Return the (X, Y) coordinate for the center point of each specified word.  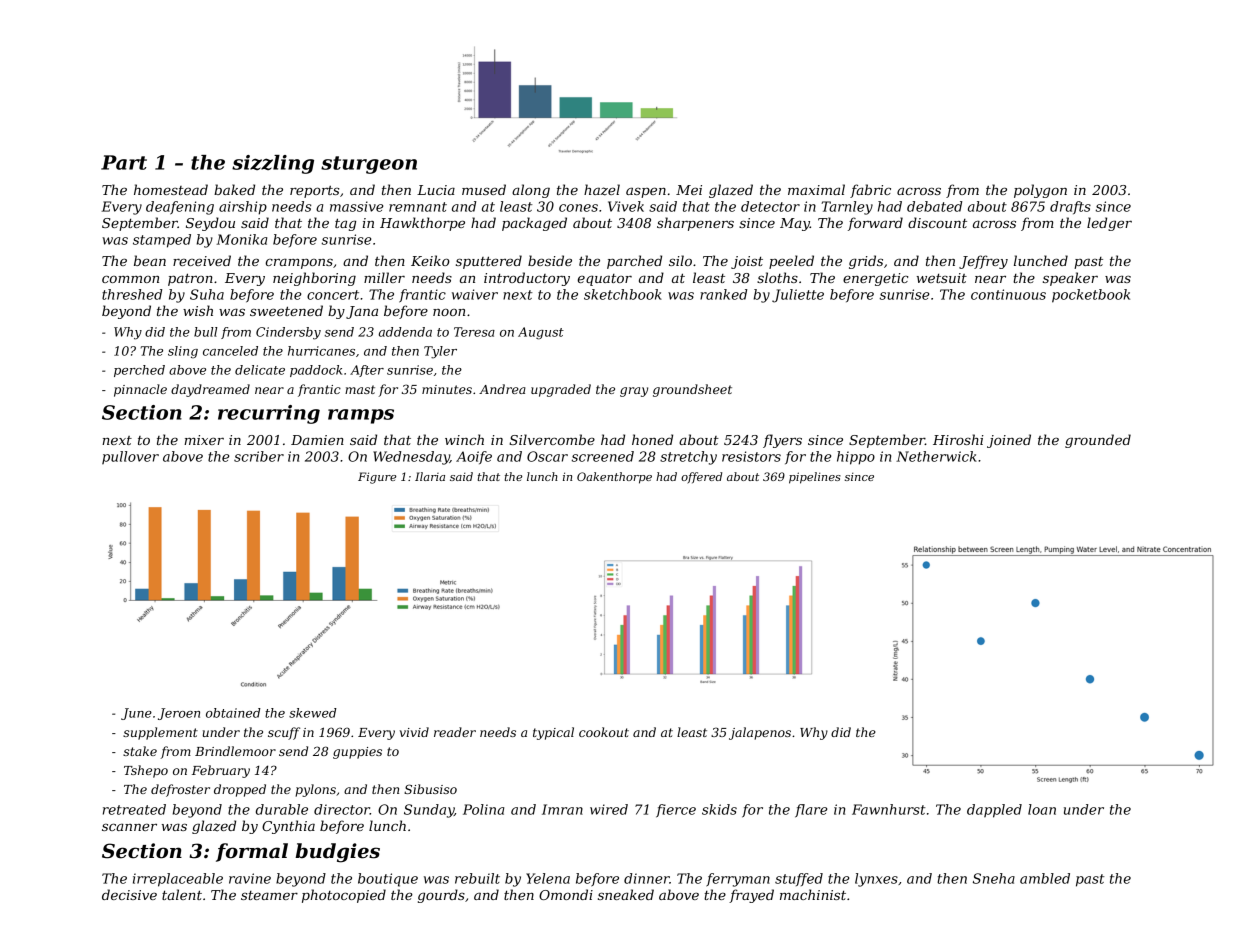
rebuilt (477, 878)
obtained (233, 713)
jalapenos (760, 733)
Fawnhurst (889, 809)
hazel (602, 190)
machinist (813, 894)
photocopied (344, 896)
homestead (171, 189)
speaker (1070, 279)
